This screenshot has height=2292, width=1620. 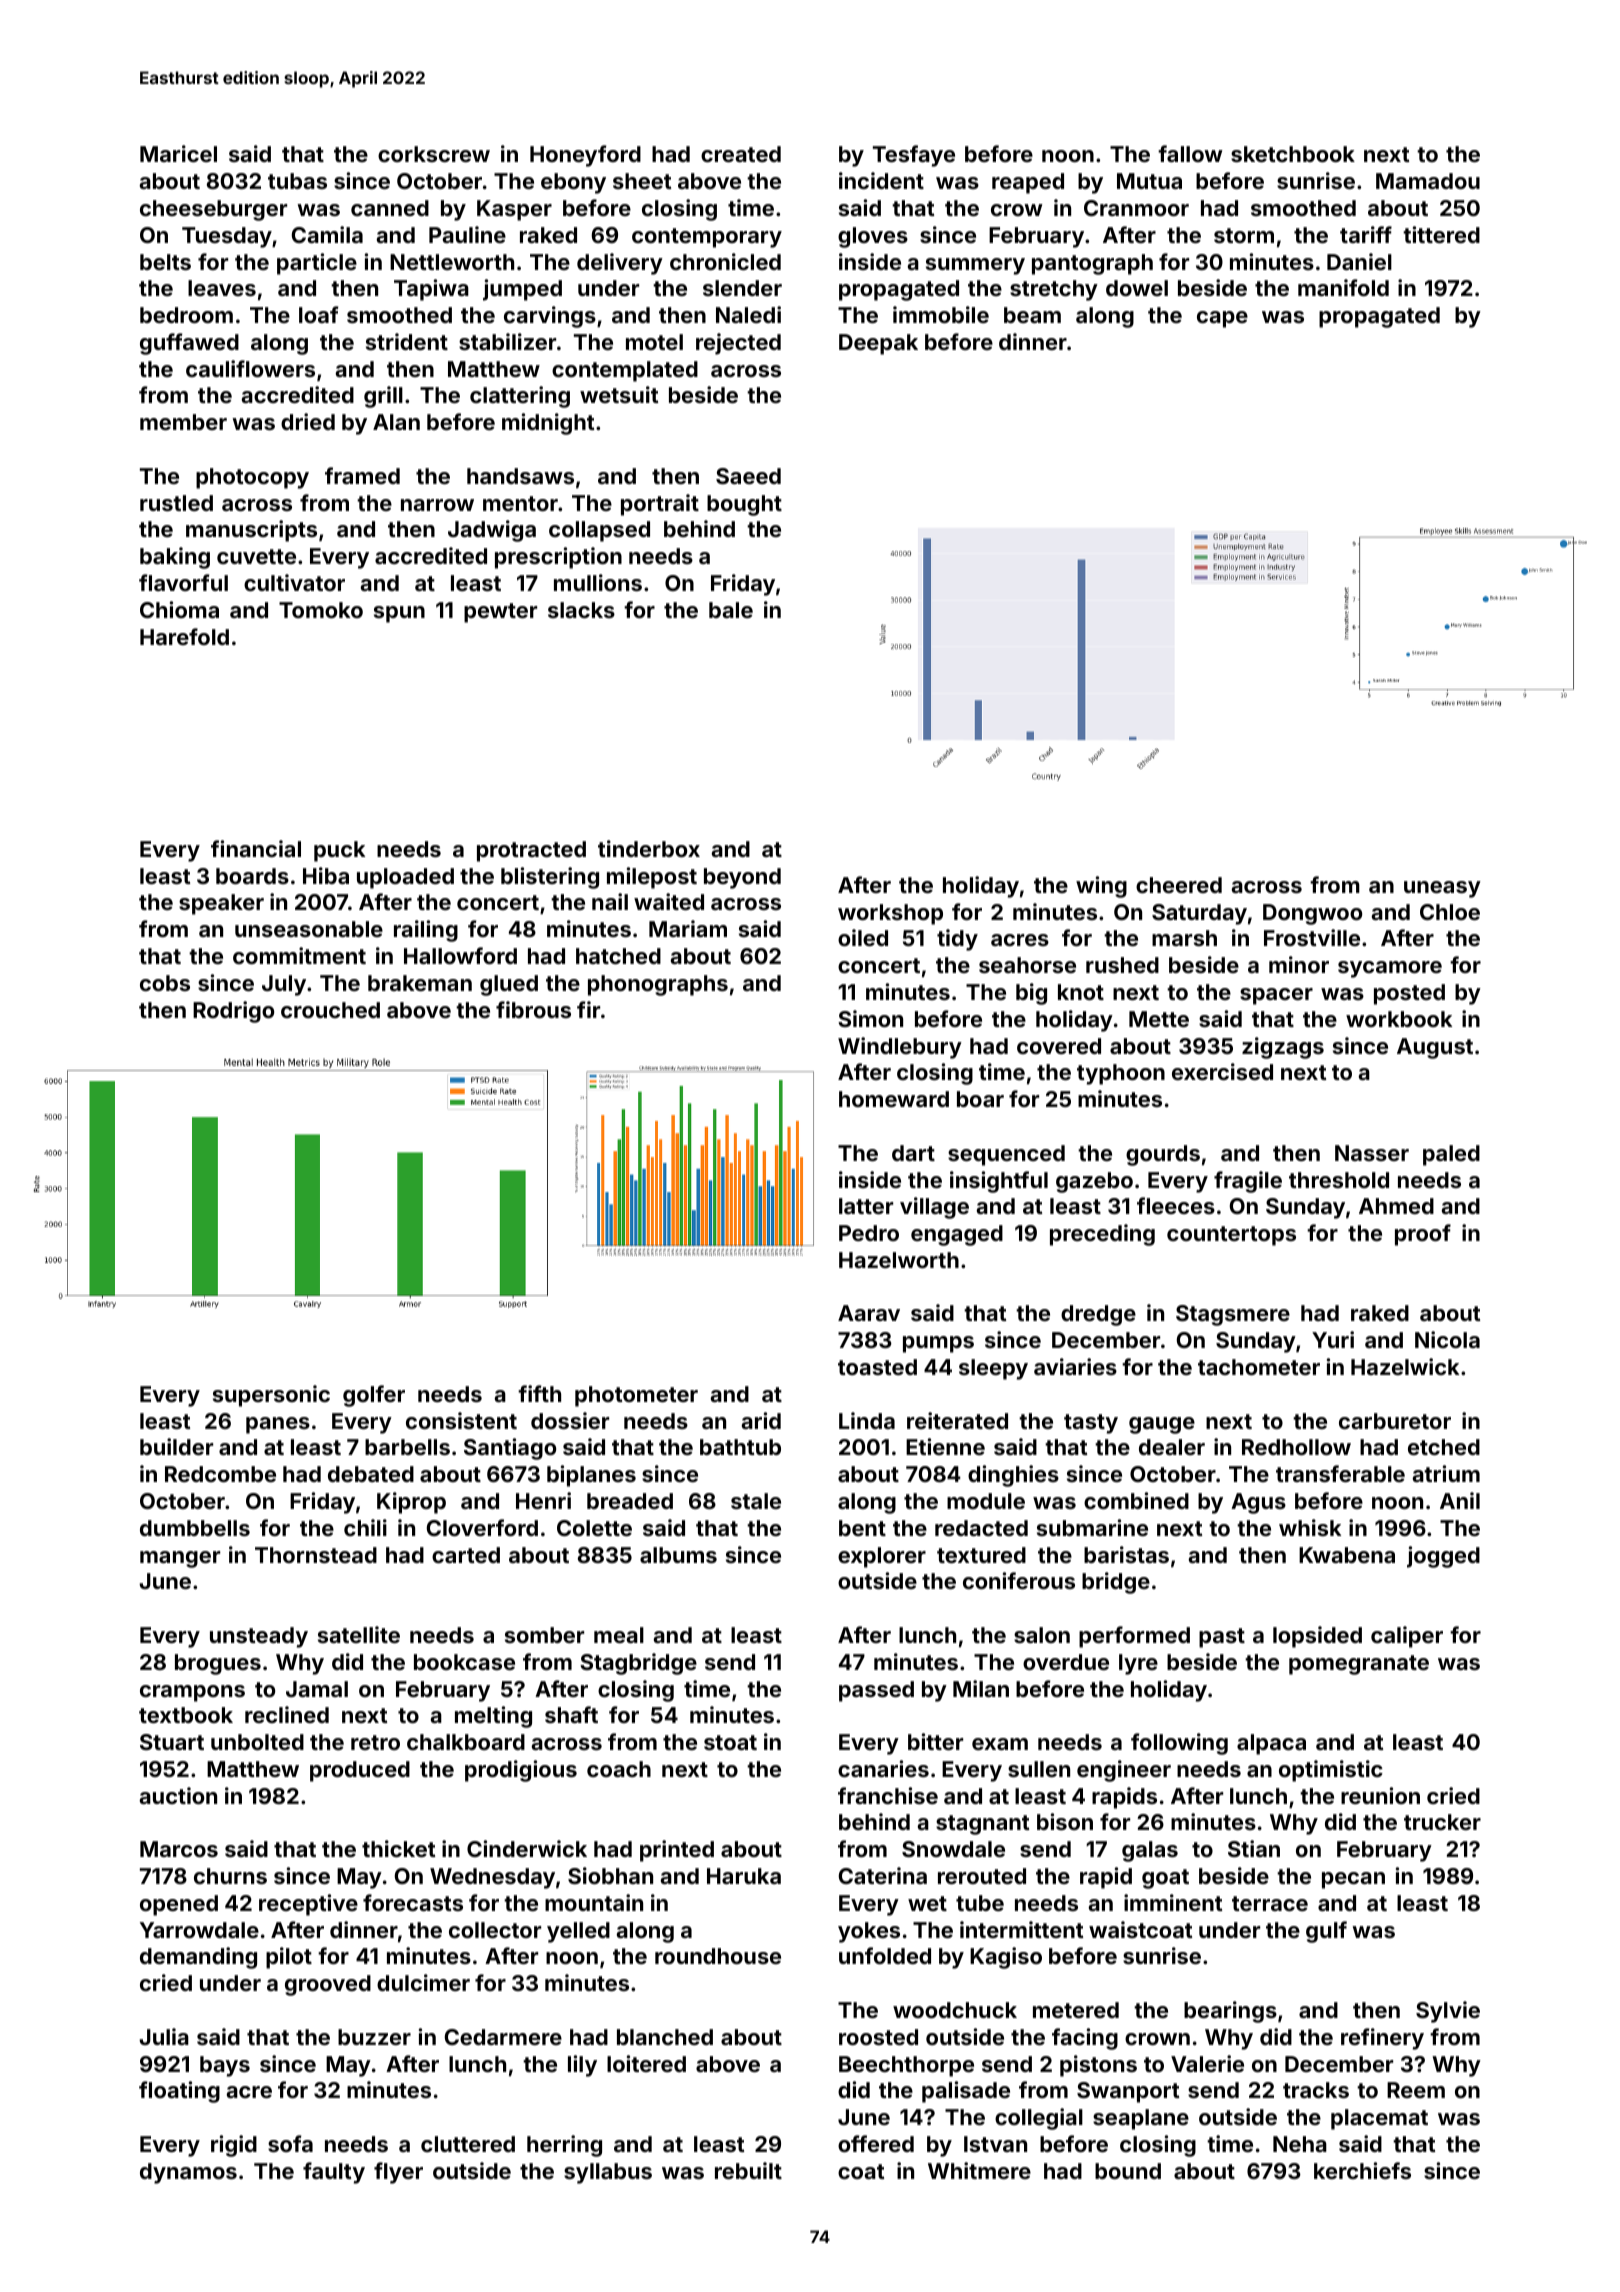 What do you see at coordinates (1271, 1744) in the screenshot?
I see `alpaca` at bounding box center [1271, 1744].
